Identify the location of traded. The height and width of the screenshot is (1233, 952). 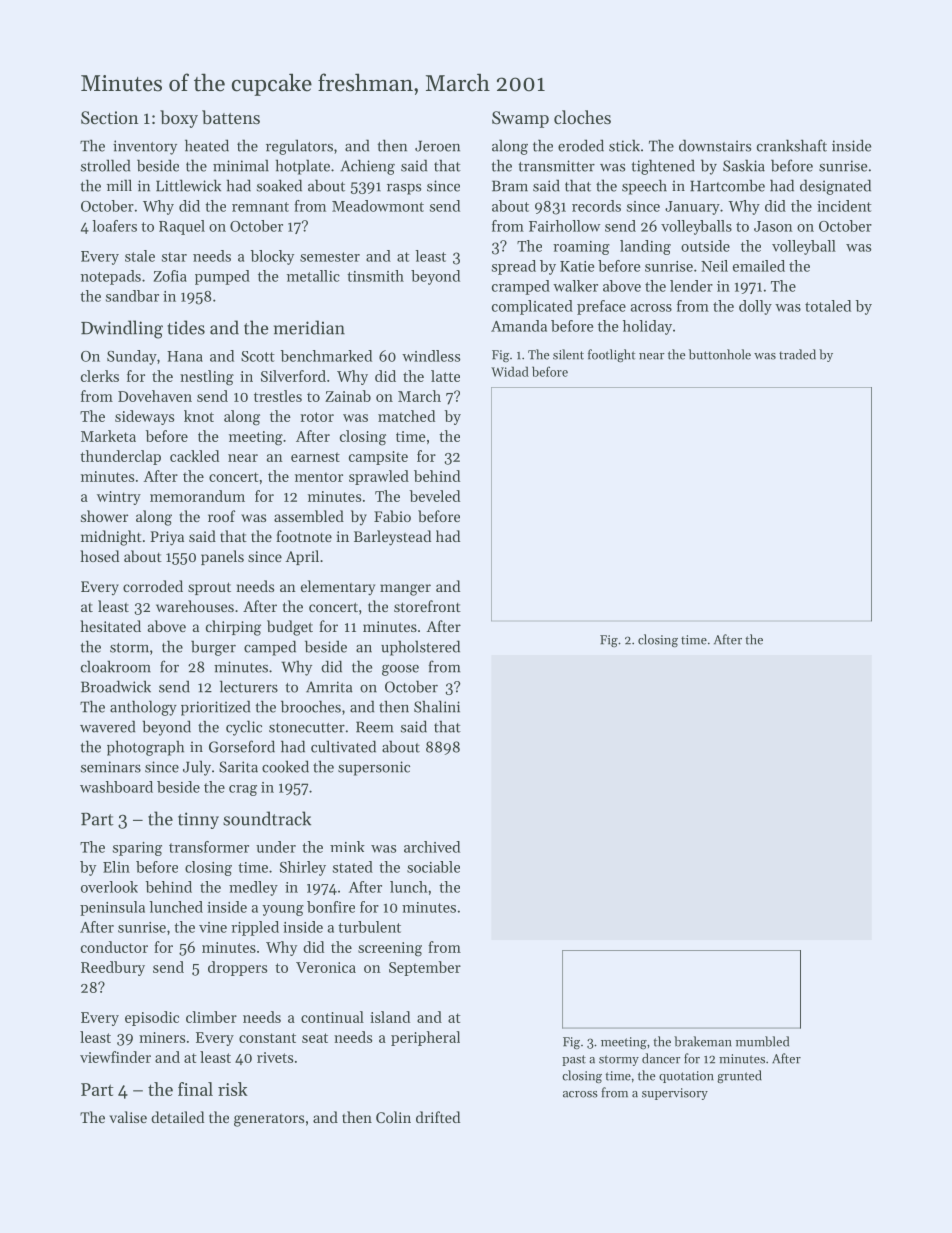
(797, 354).
